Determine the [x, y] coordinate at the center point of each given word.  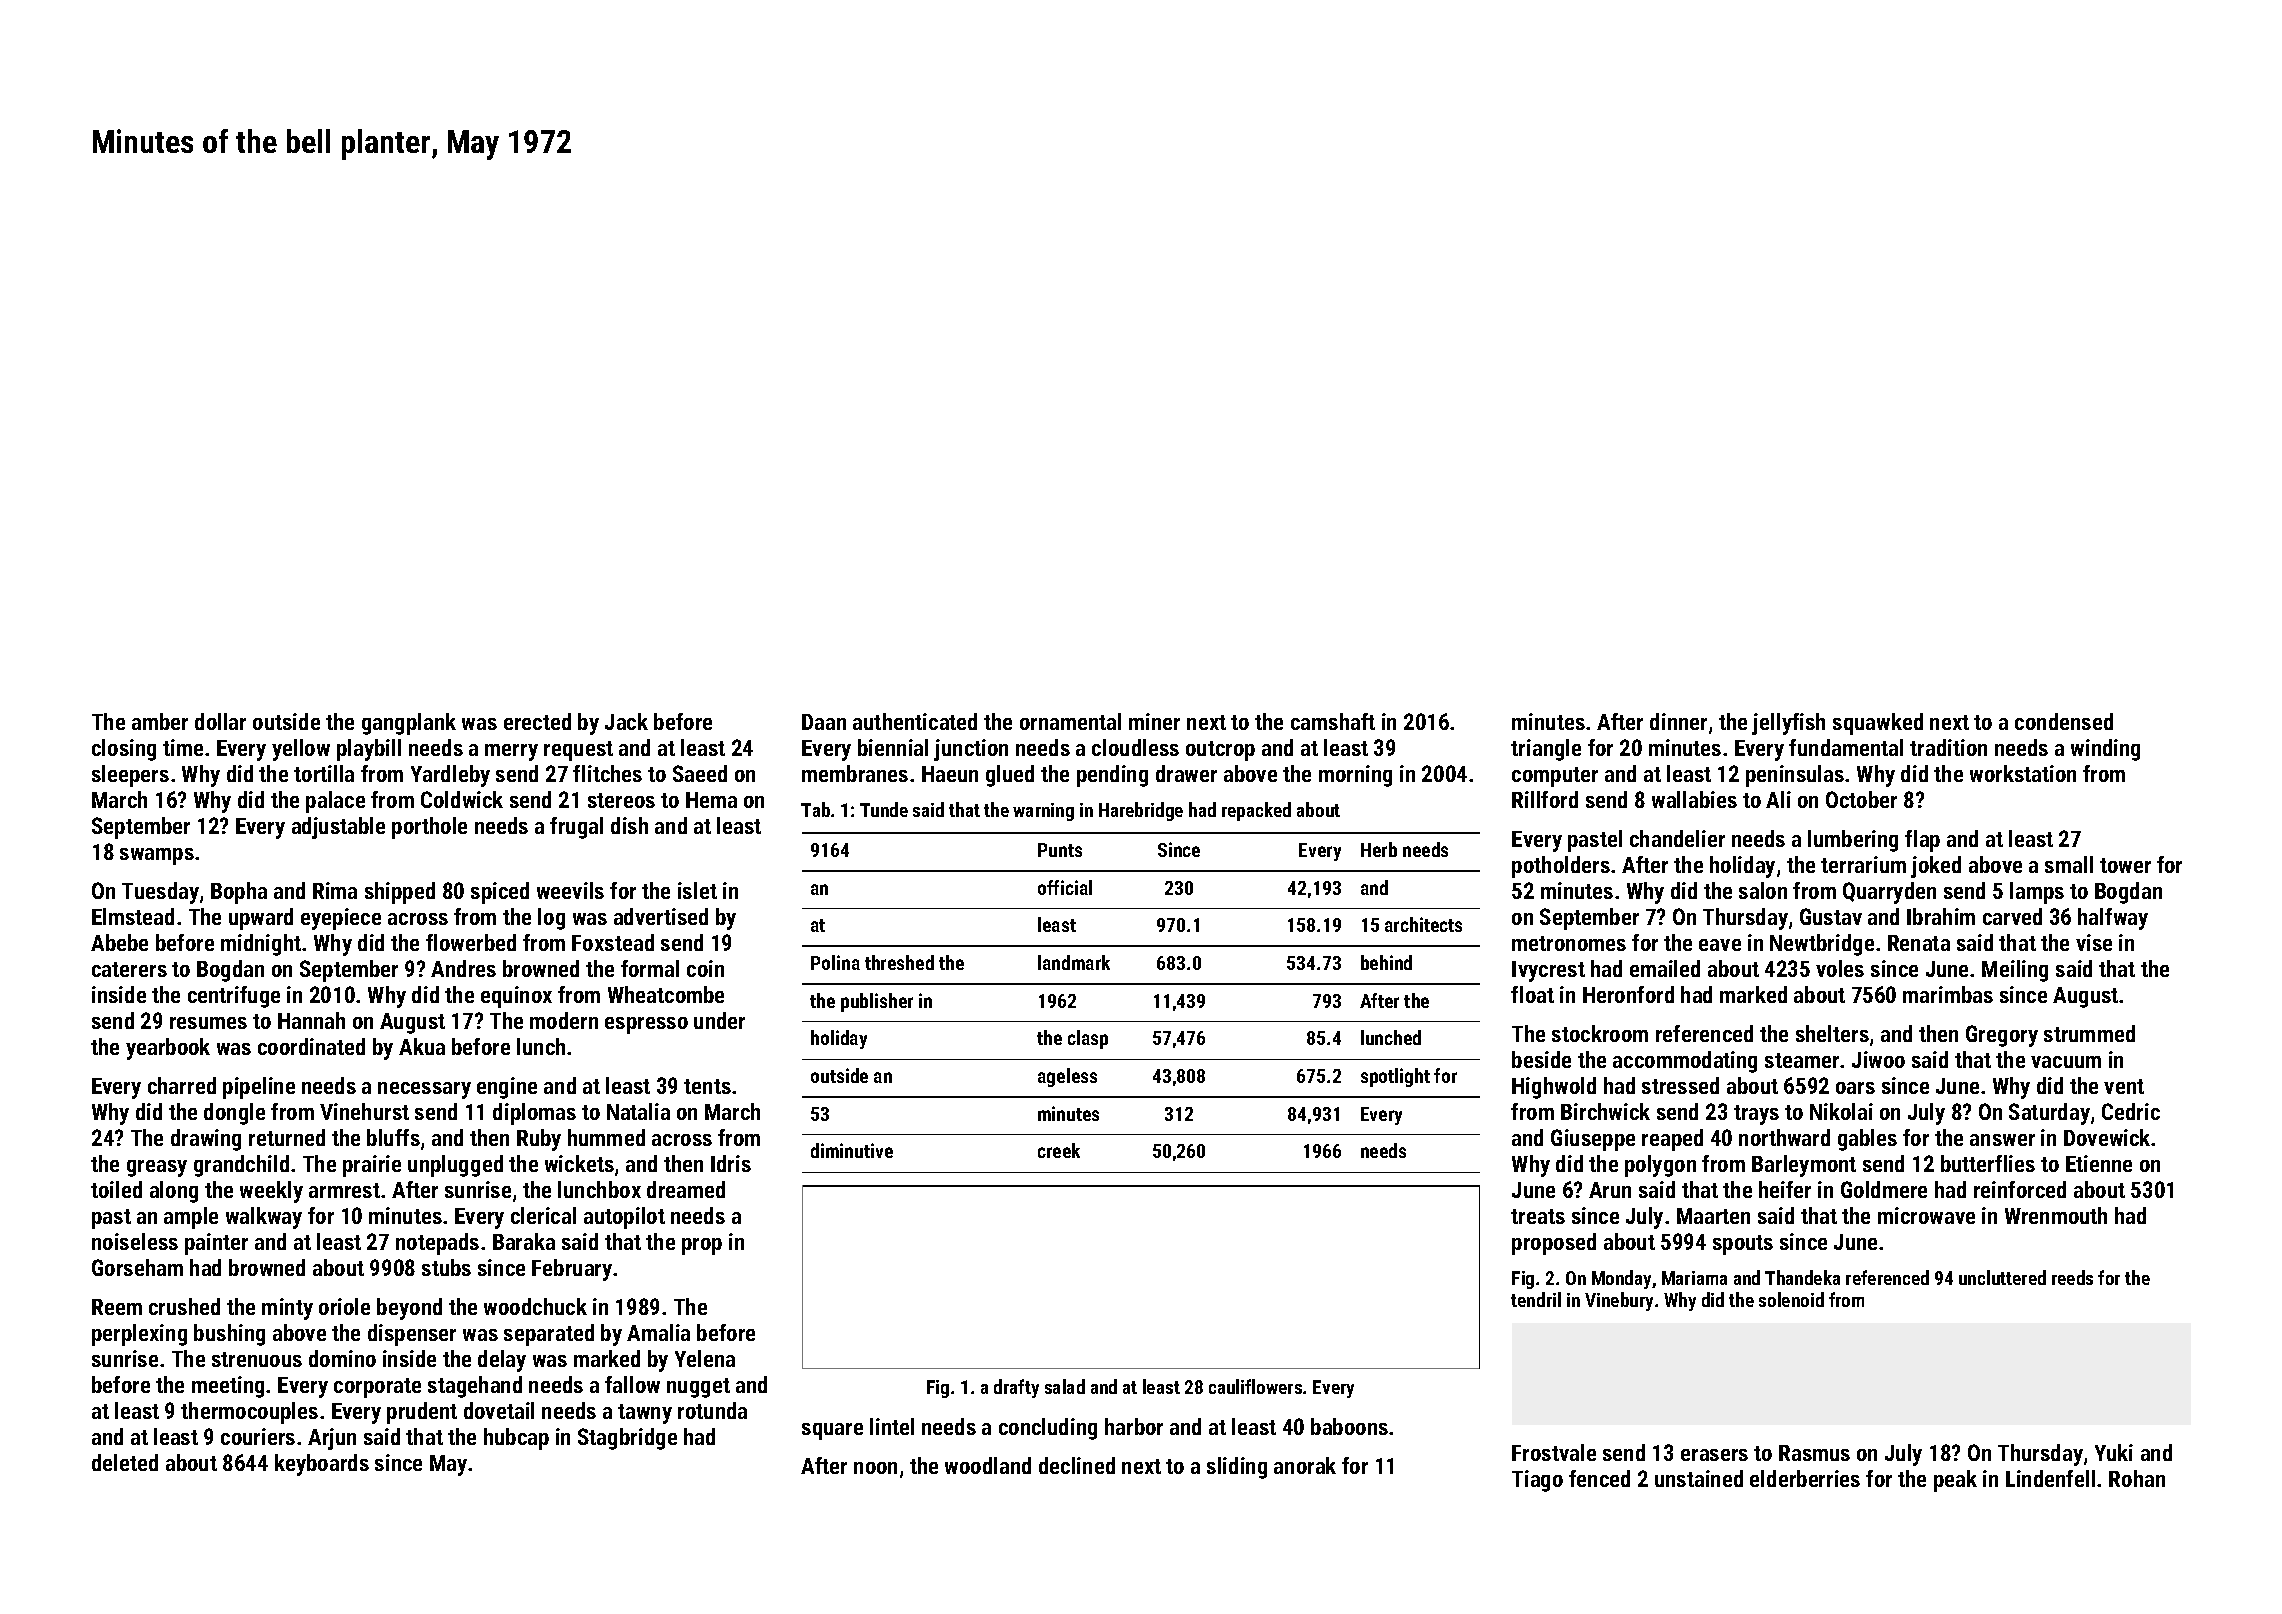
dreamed [686, 1189]
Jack [626, 721]
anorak [1305, 1465]
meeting [228, 1387]
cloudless [1135, 747]
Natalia [638, 1111]
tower [2125, 865]
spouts [1743, 1245]
